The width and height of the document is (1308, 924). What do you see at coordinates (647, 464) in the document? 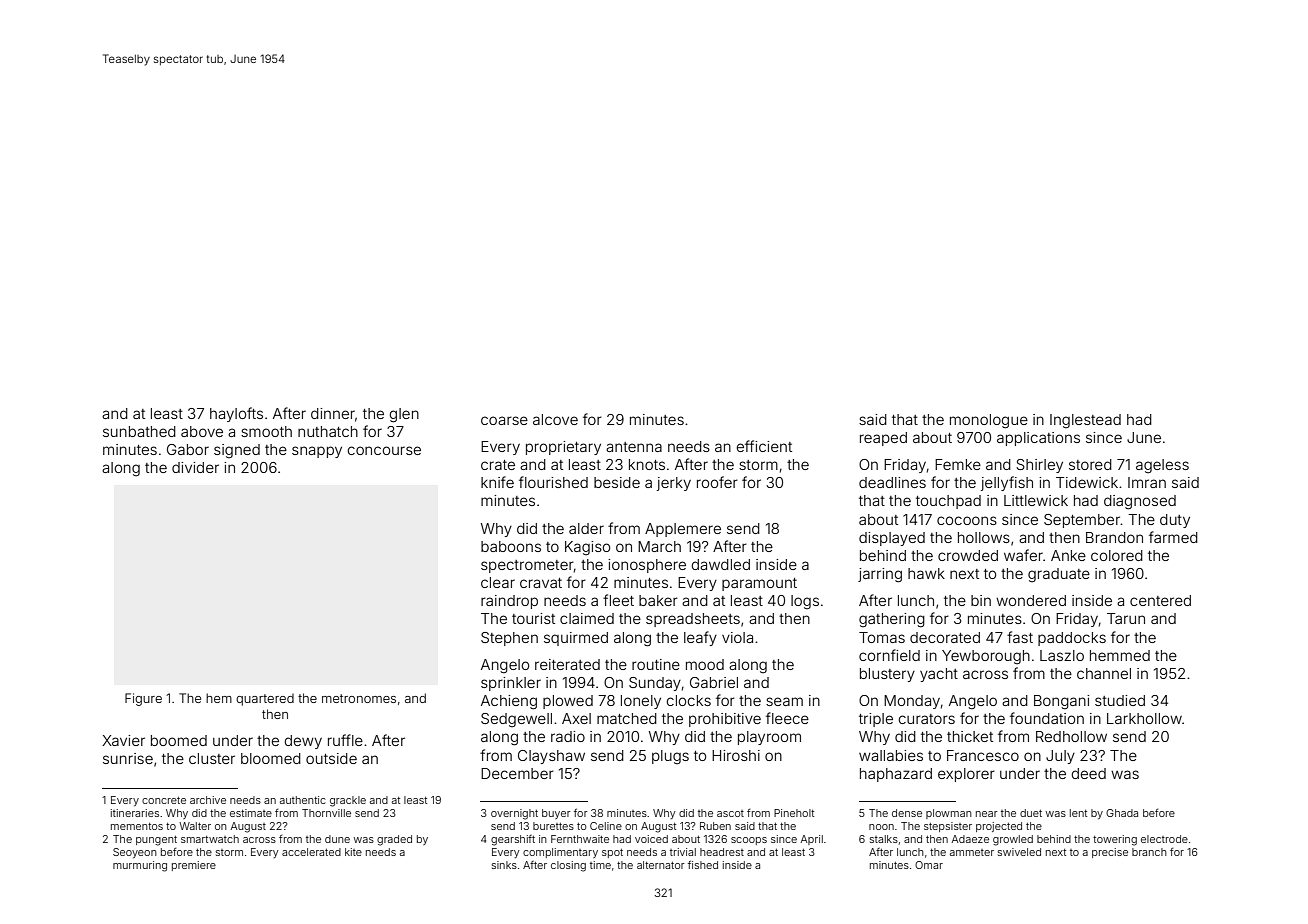
I see `knots` at bounding box center [647, 464].
